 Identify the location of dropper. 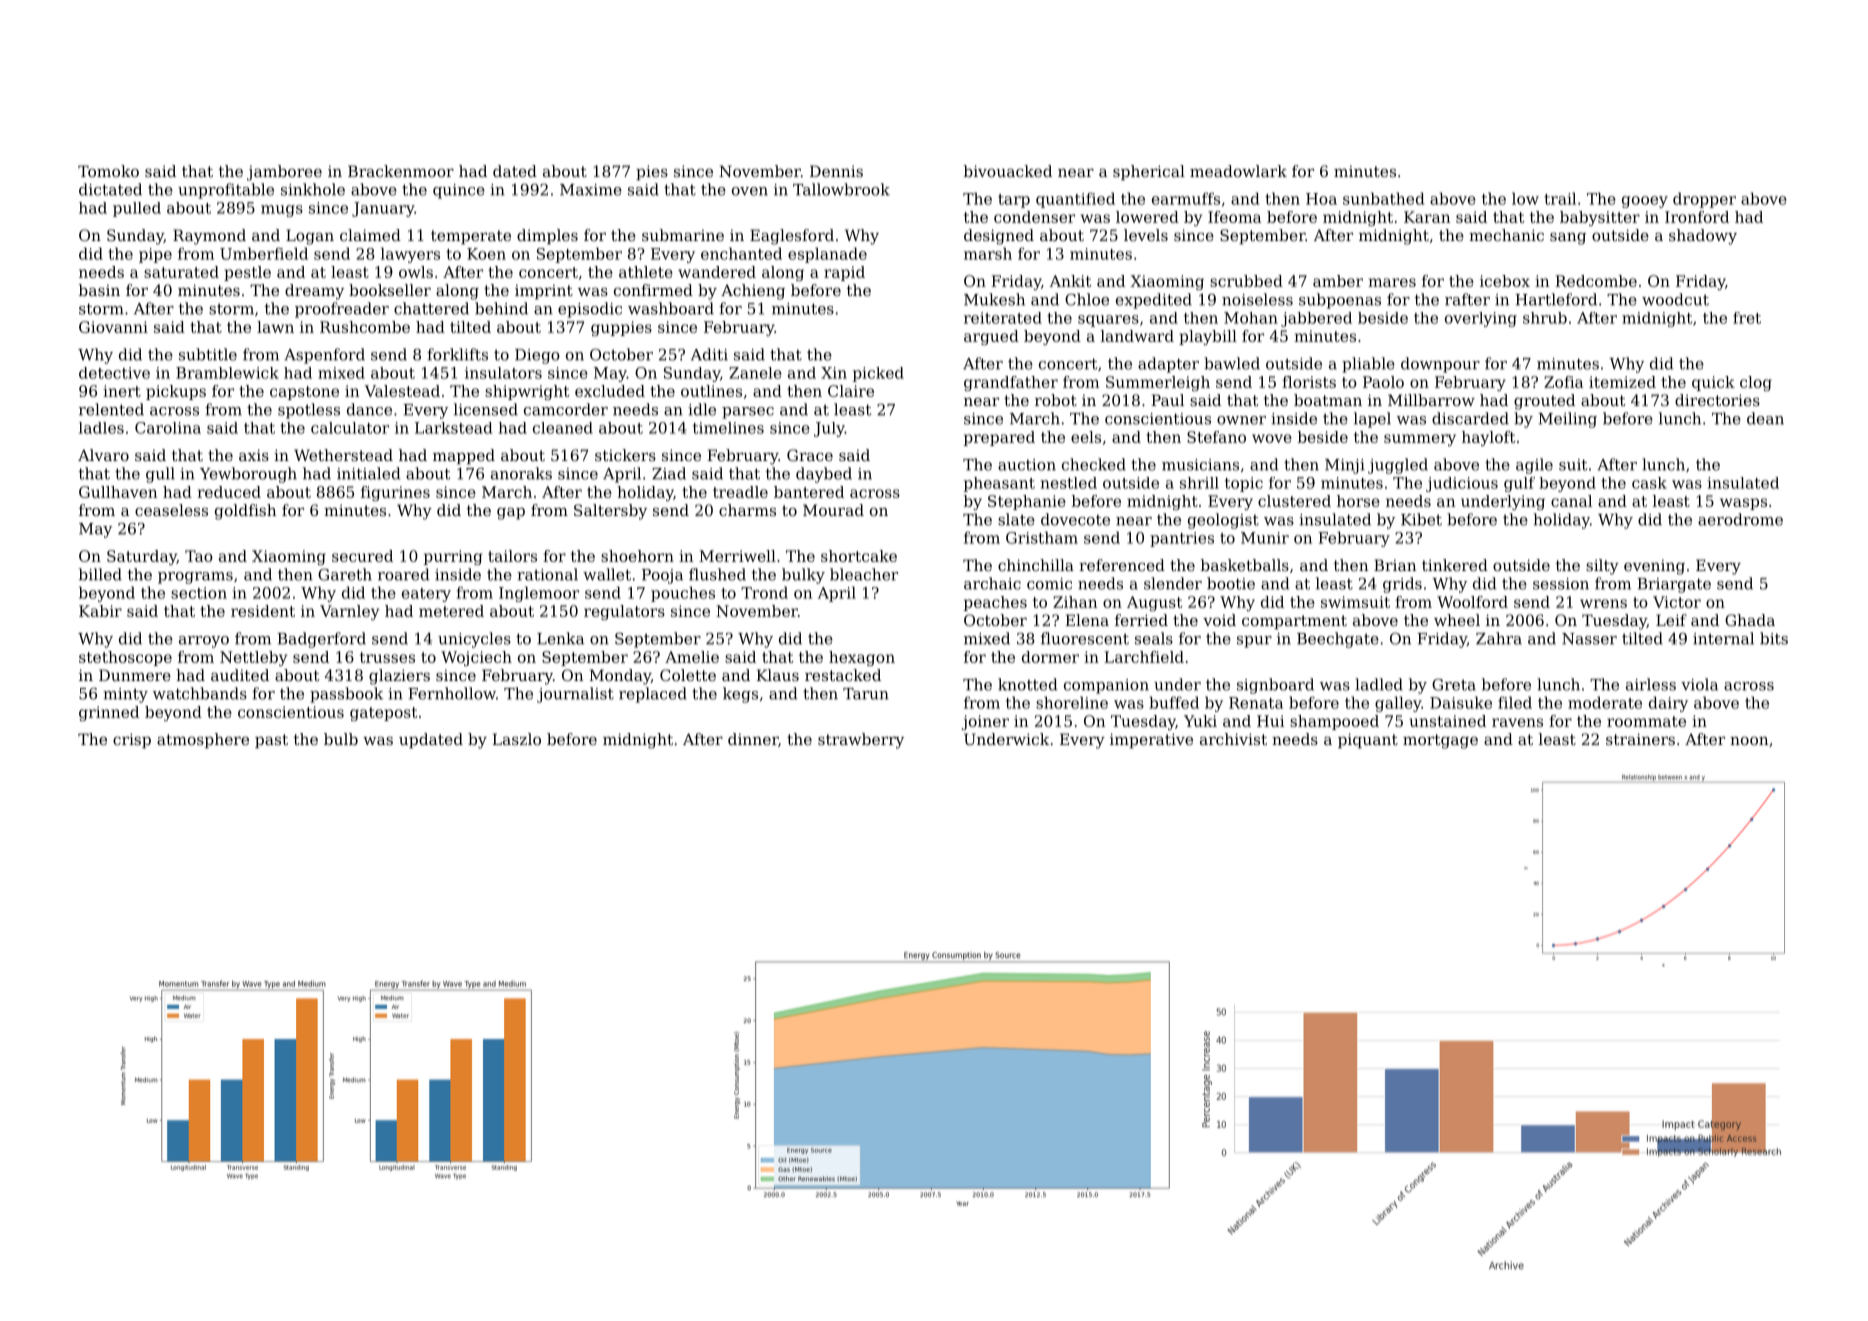
(1704, 200).
